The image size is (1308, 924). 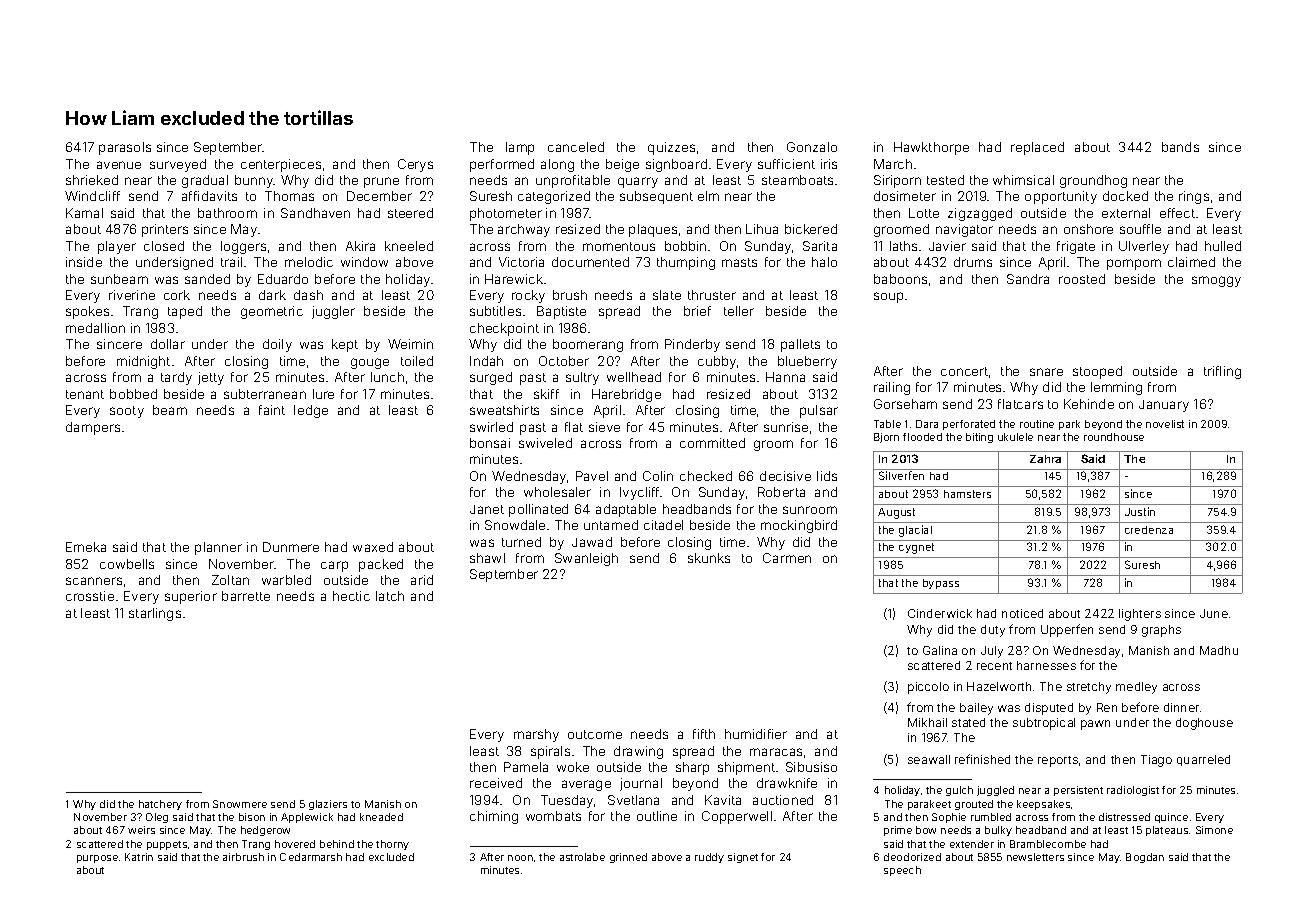 I want to click on Emeka, so click(x=86, y=547).
